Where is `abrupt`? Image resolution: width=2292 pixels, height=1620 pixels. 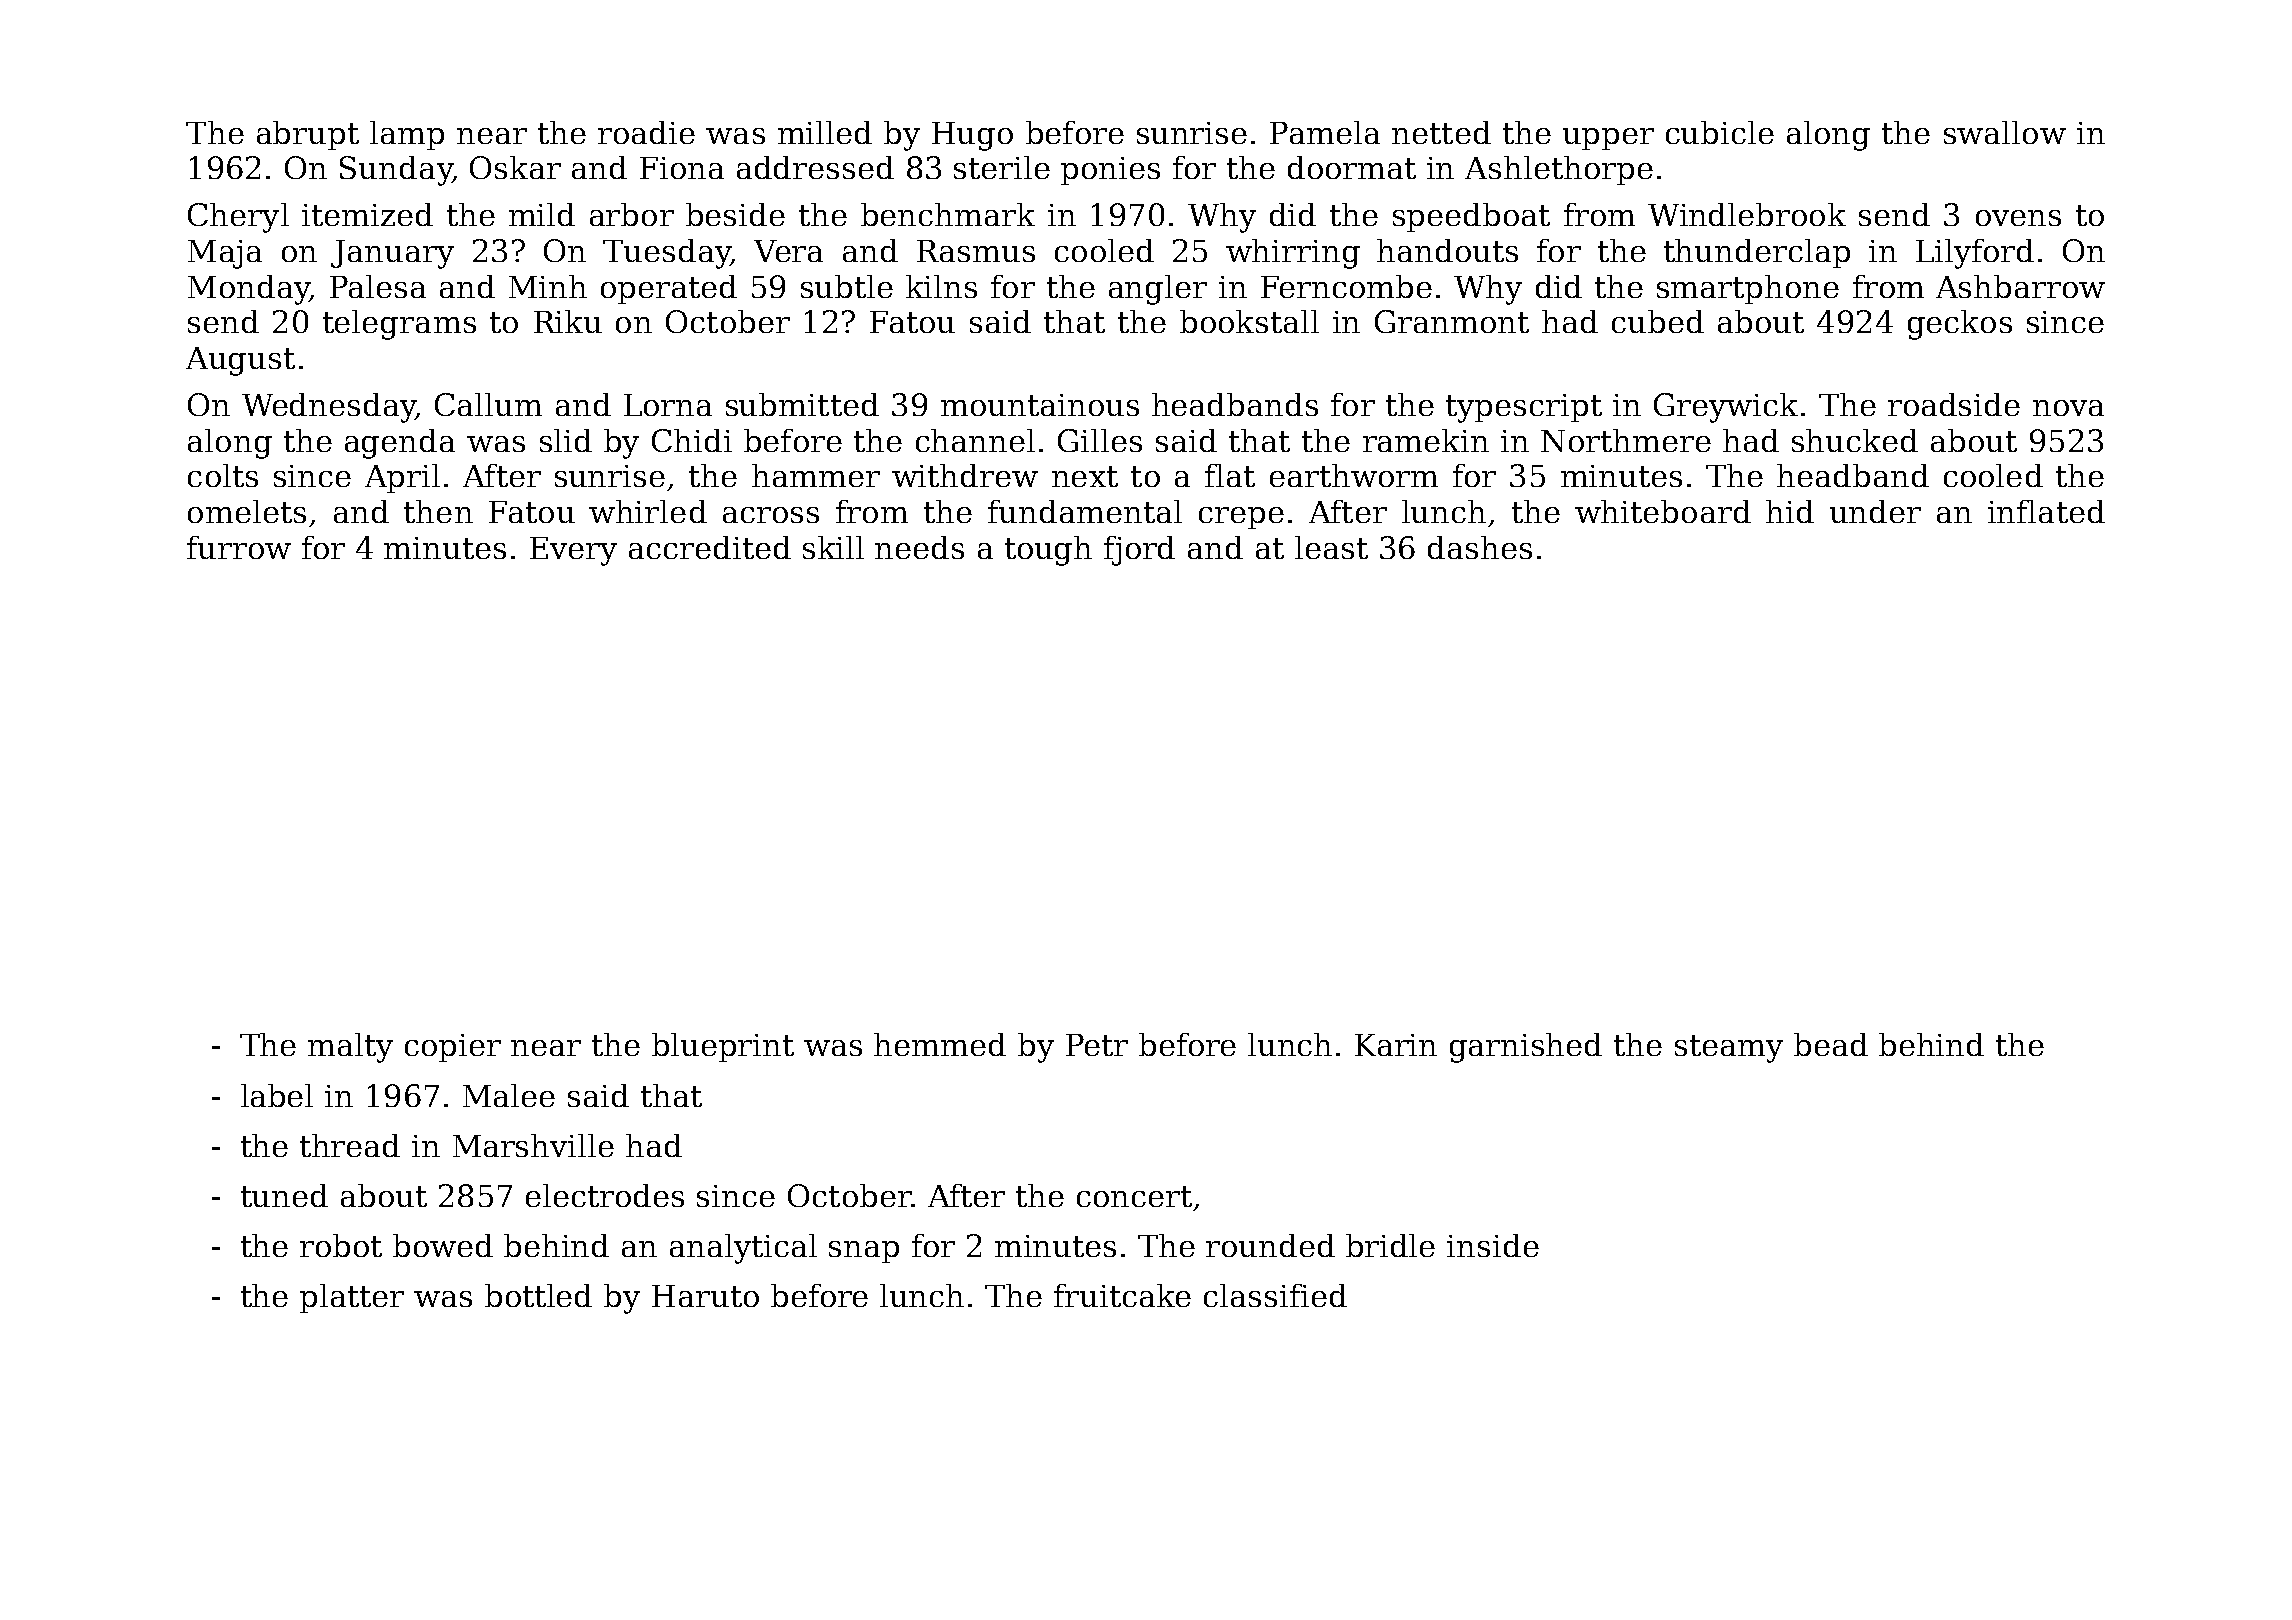 abrupt is located at coordinates (308, 135).
